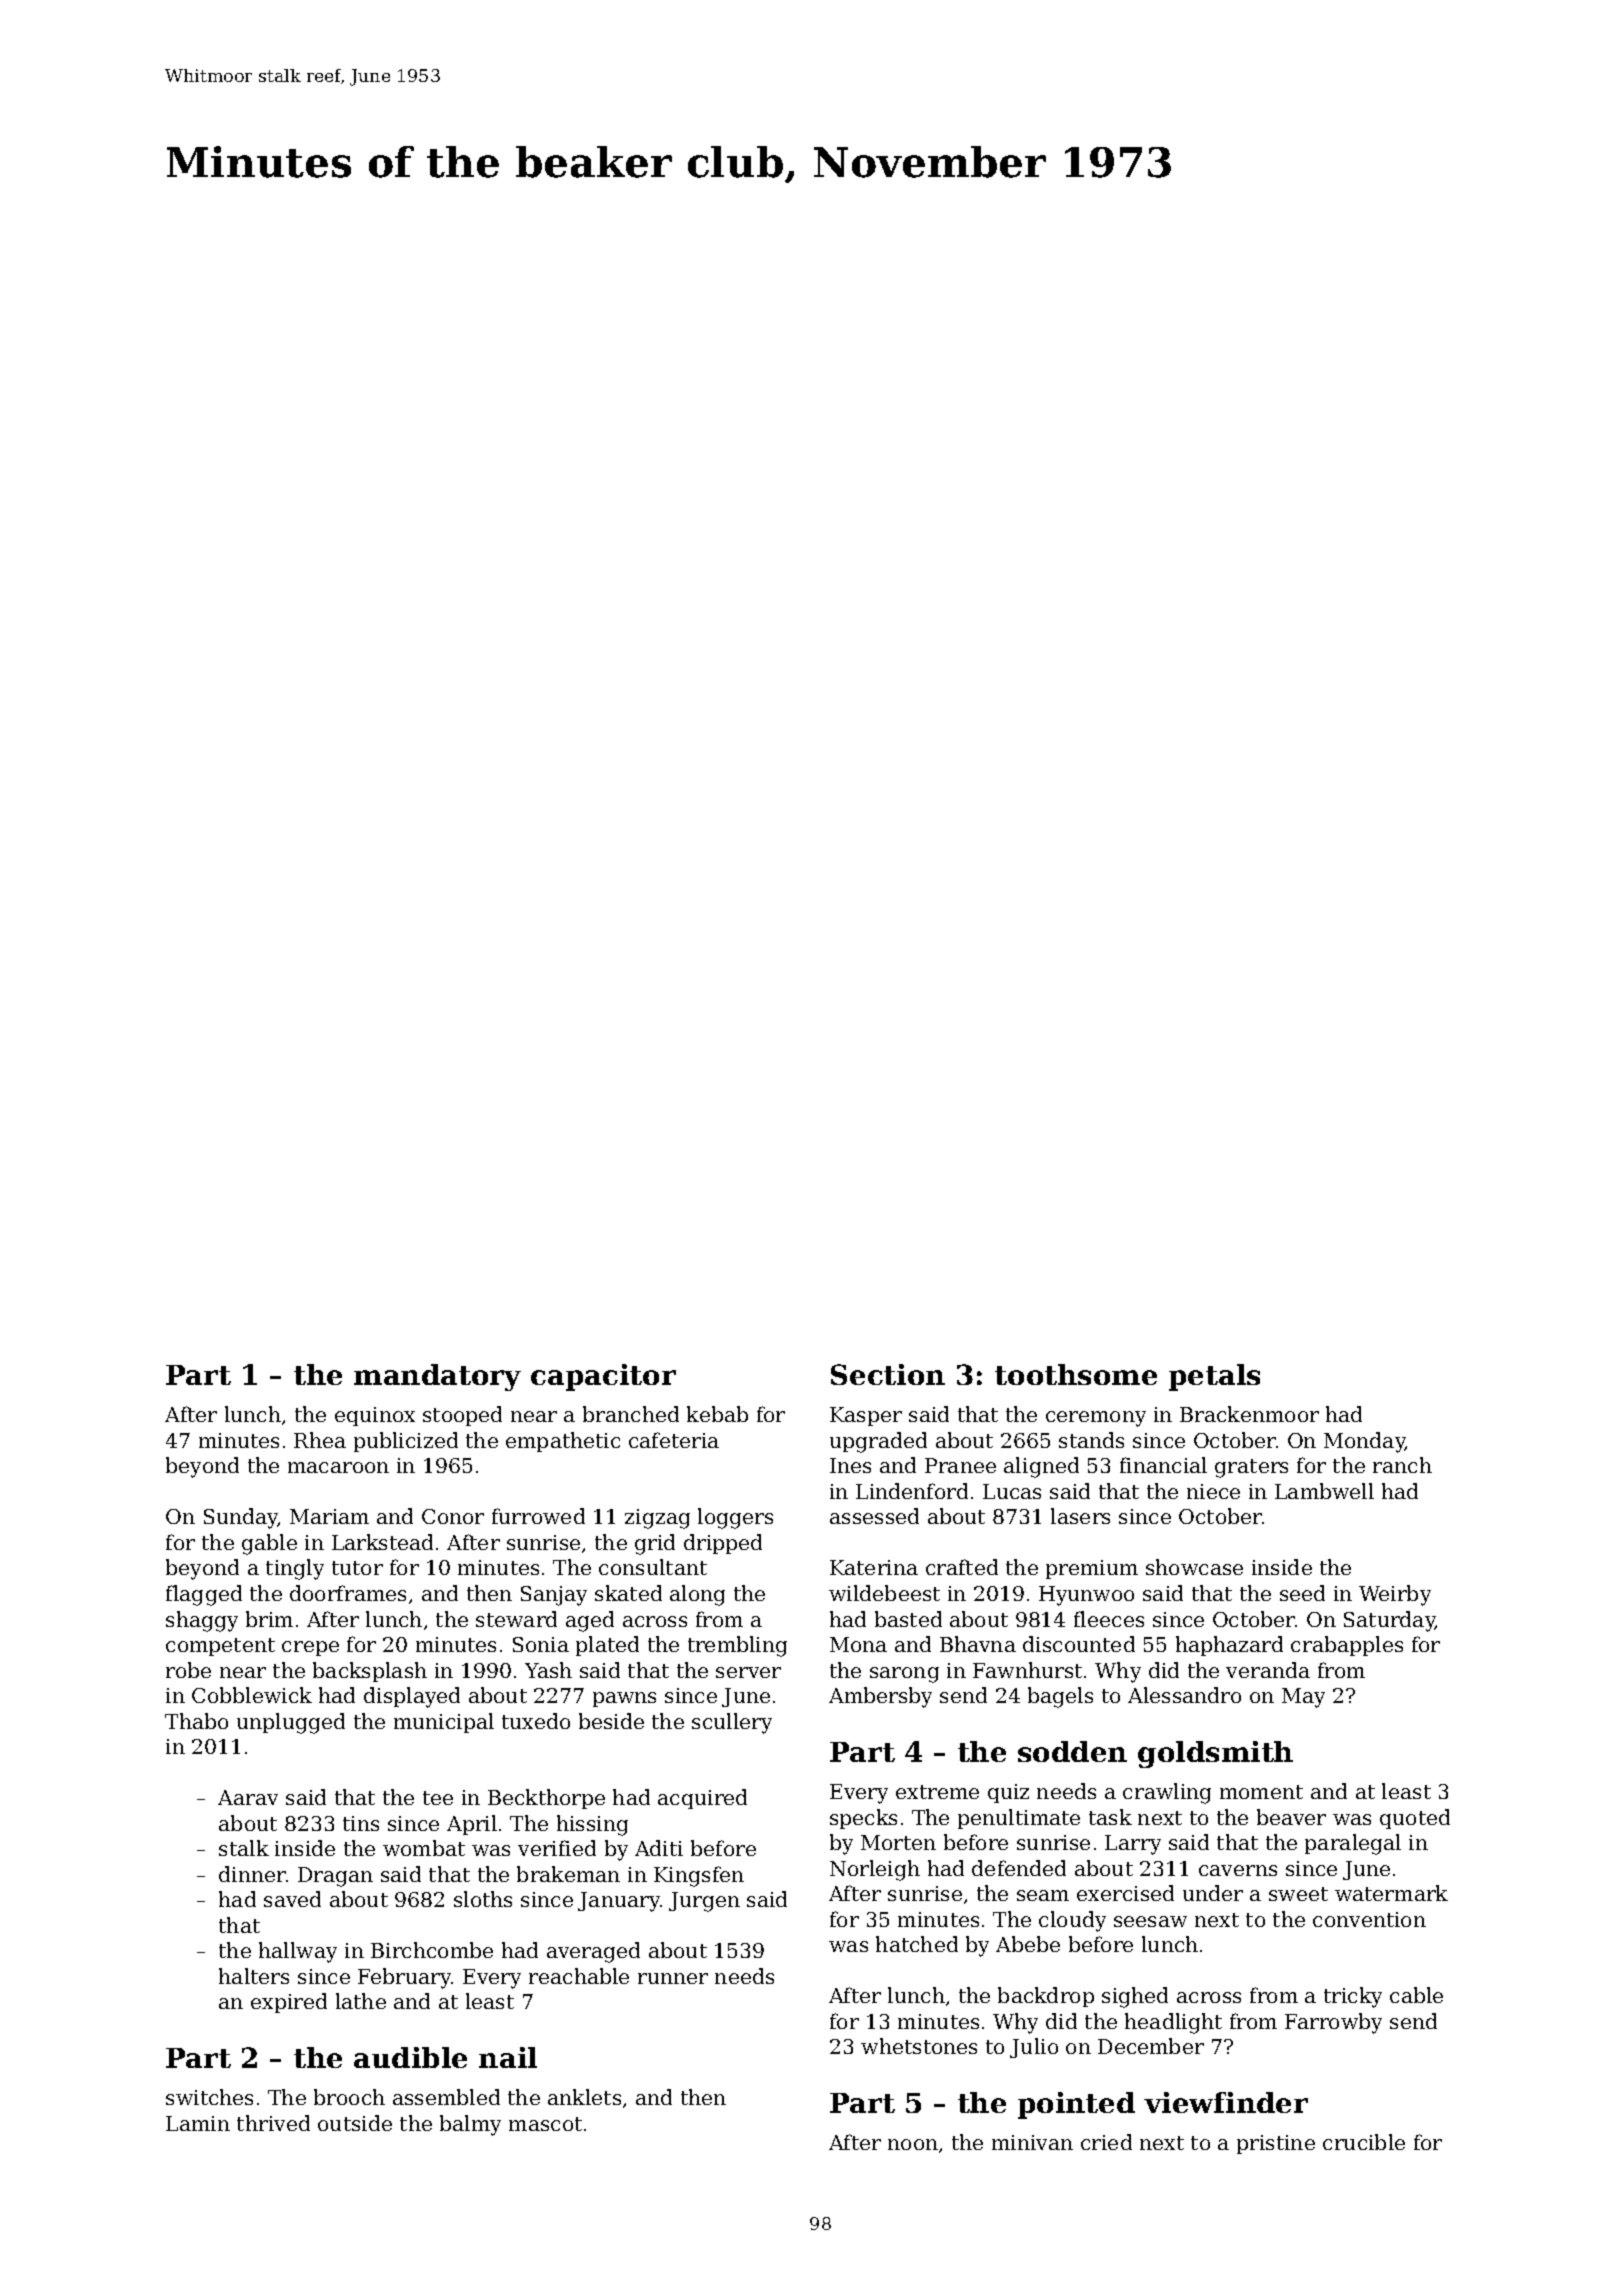 The width and height of the screenshot is (1620, 2292). Describe the element at coordinates (338, 1467) in the screenshot. I see `macaroon` at that location.
